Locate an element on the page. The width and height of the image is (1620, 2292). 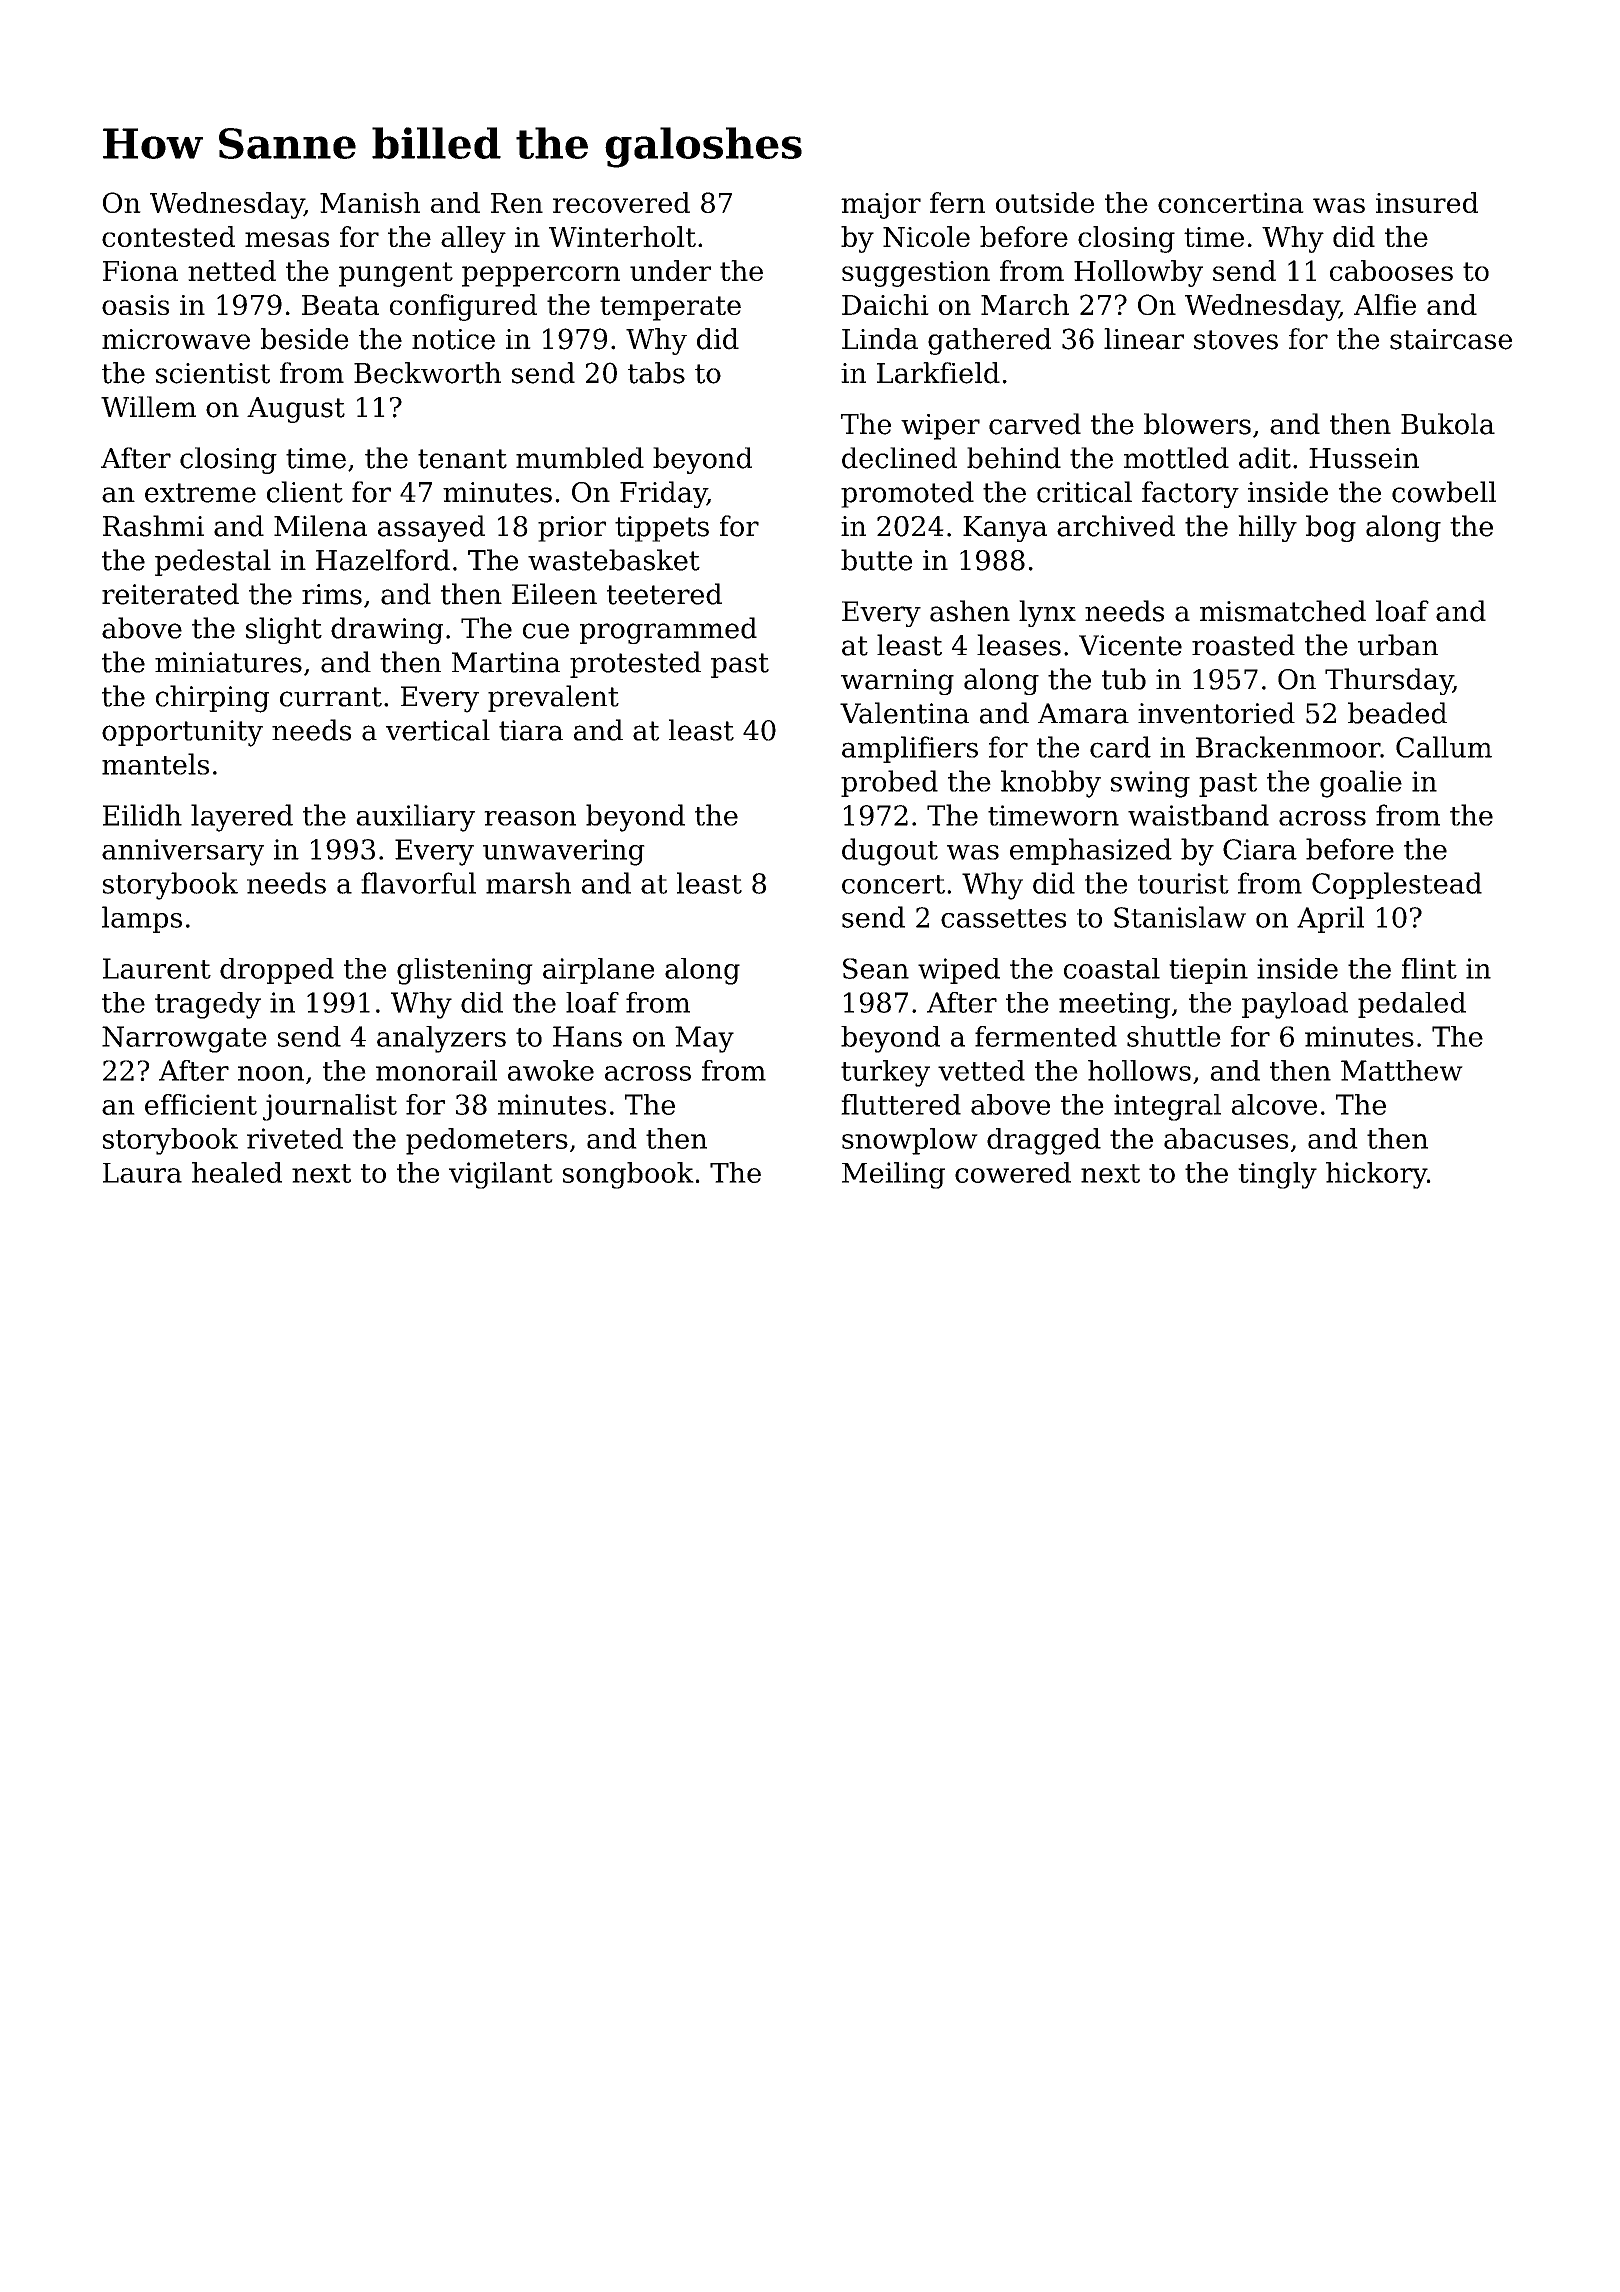
configured is located at coordinates (463, 307).
